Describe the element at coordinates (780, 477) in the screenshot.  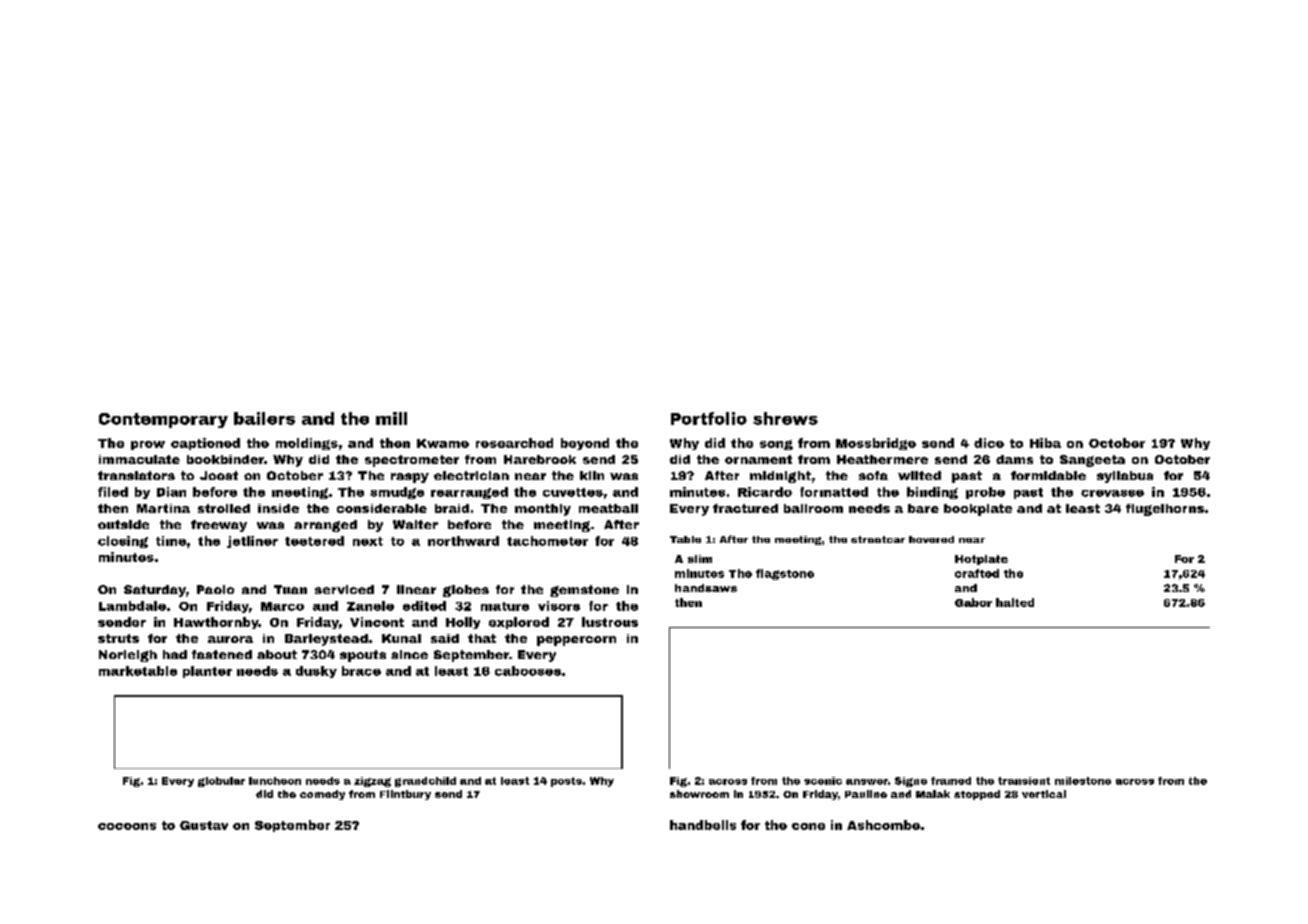
I see `midnight` at that location.
